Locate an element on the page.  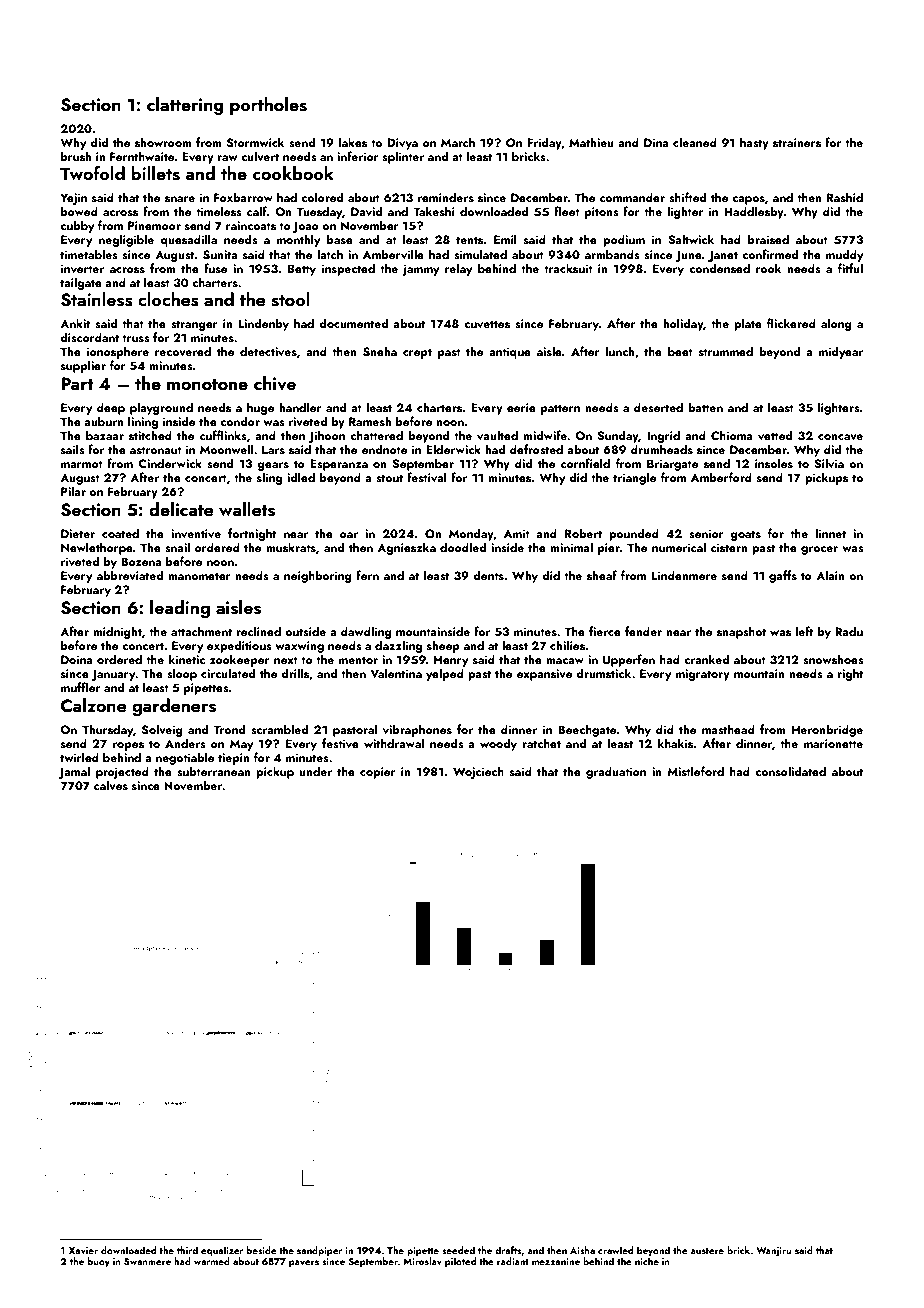
Swanmere is located at coordinates (147, 1261).
